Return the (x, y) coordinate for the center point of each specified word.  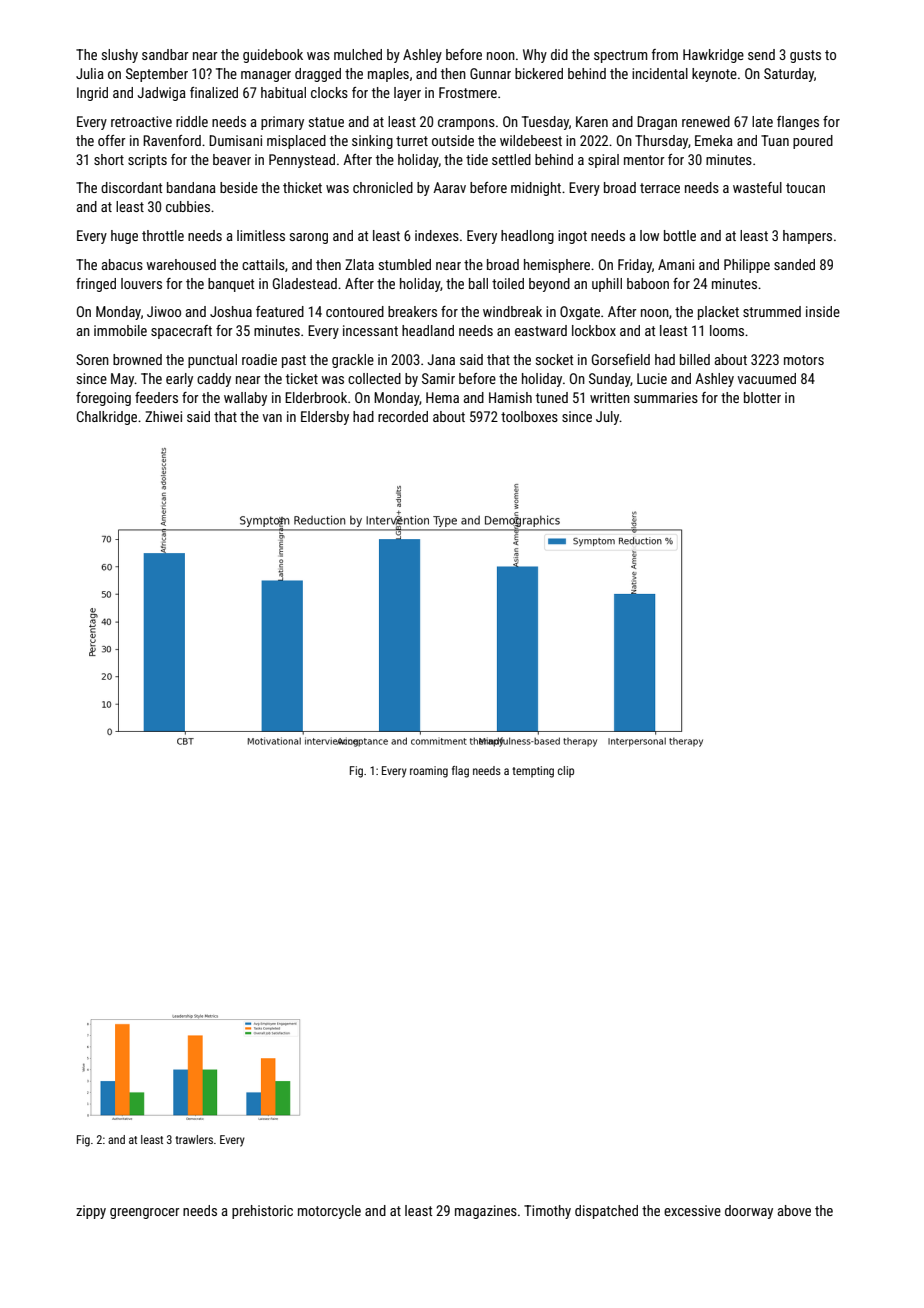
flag (460, 772)
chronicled (383, 187)
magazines (486, 1212)
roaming (429, 772)
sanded (794, 264)
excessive (692, 1210)
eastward (541, 330)
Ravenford (172, 140)
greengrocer (145, 1213)
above (794, 1210)
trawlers (194, 1139)
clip (566, 772)
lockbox (594, 330)
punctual (212, 361)
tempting (533, 772)
